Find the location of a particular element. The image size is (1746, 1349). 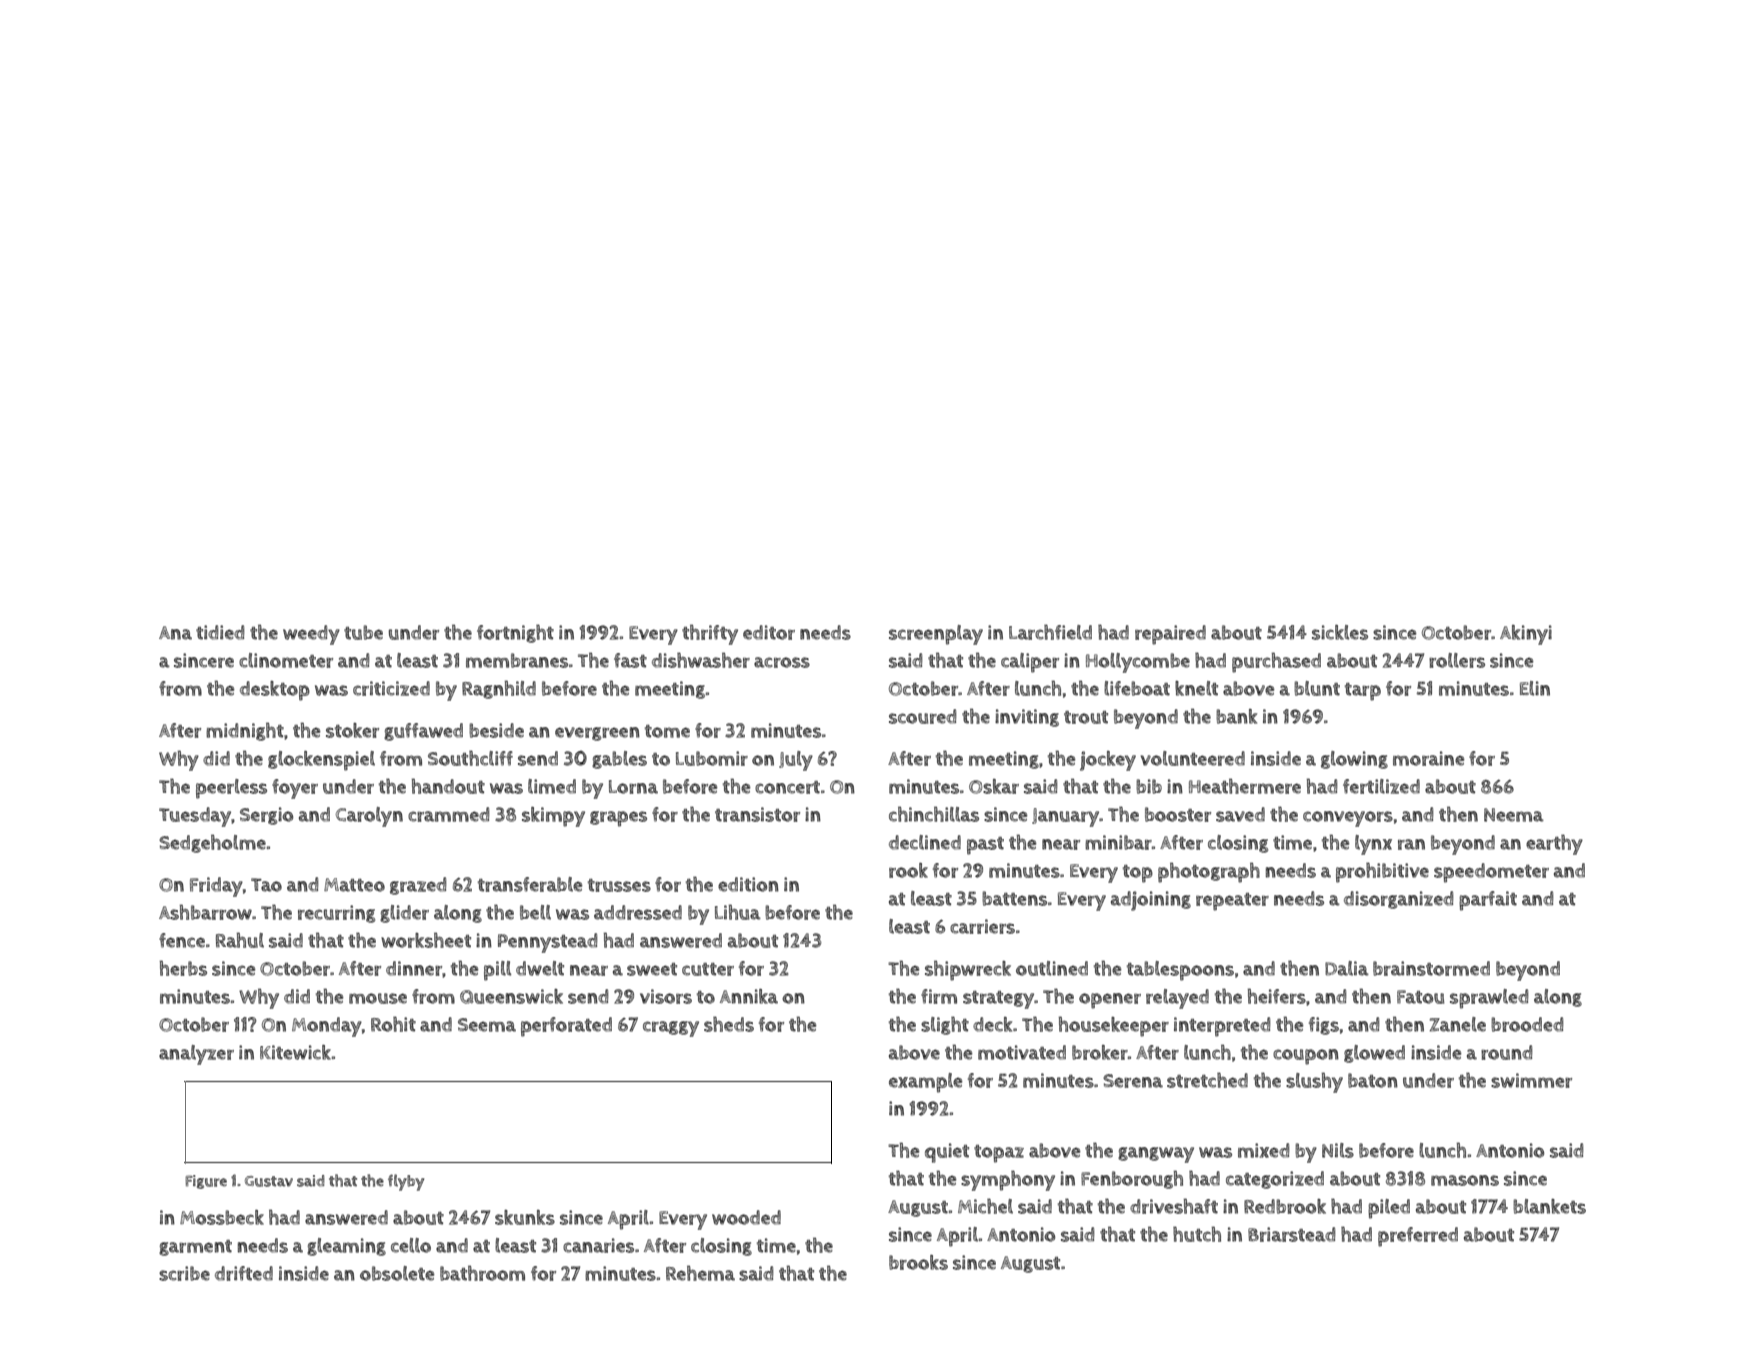

brainstormed is located at coordinates (1431, 968).
